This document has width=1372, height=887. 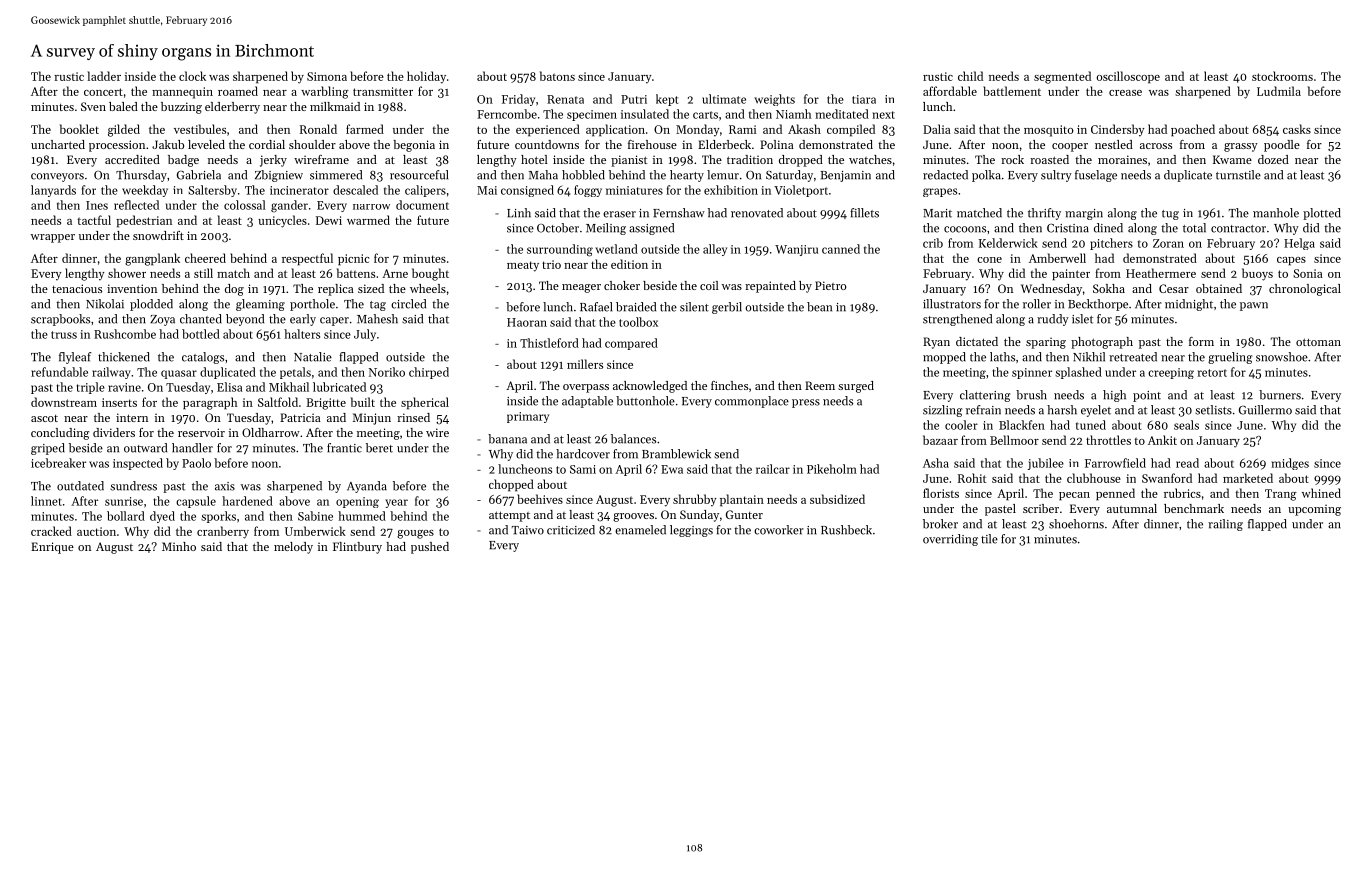 What do you see at coordinates (629, 161) in the document?
I see `pianist` at bounding box center [629, 161].
